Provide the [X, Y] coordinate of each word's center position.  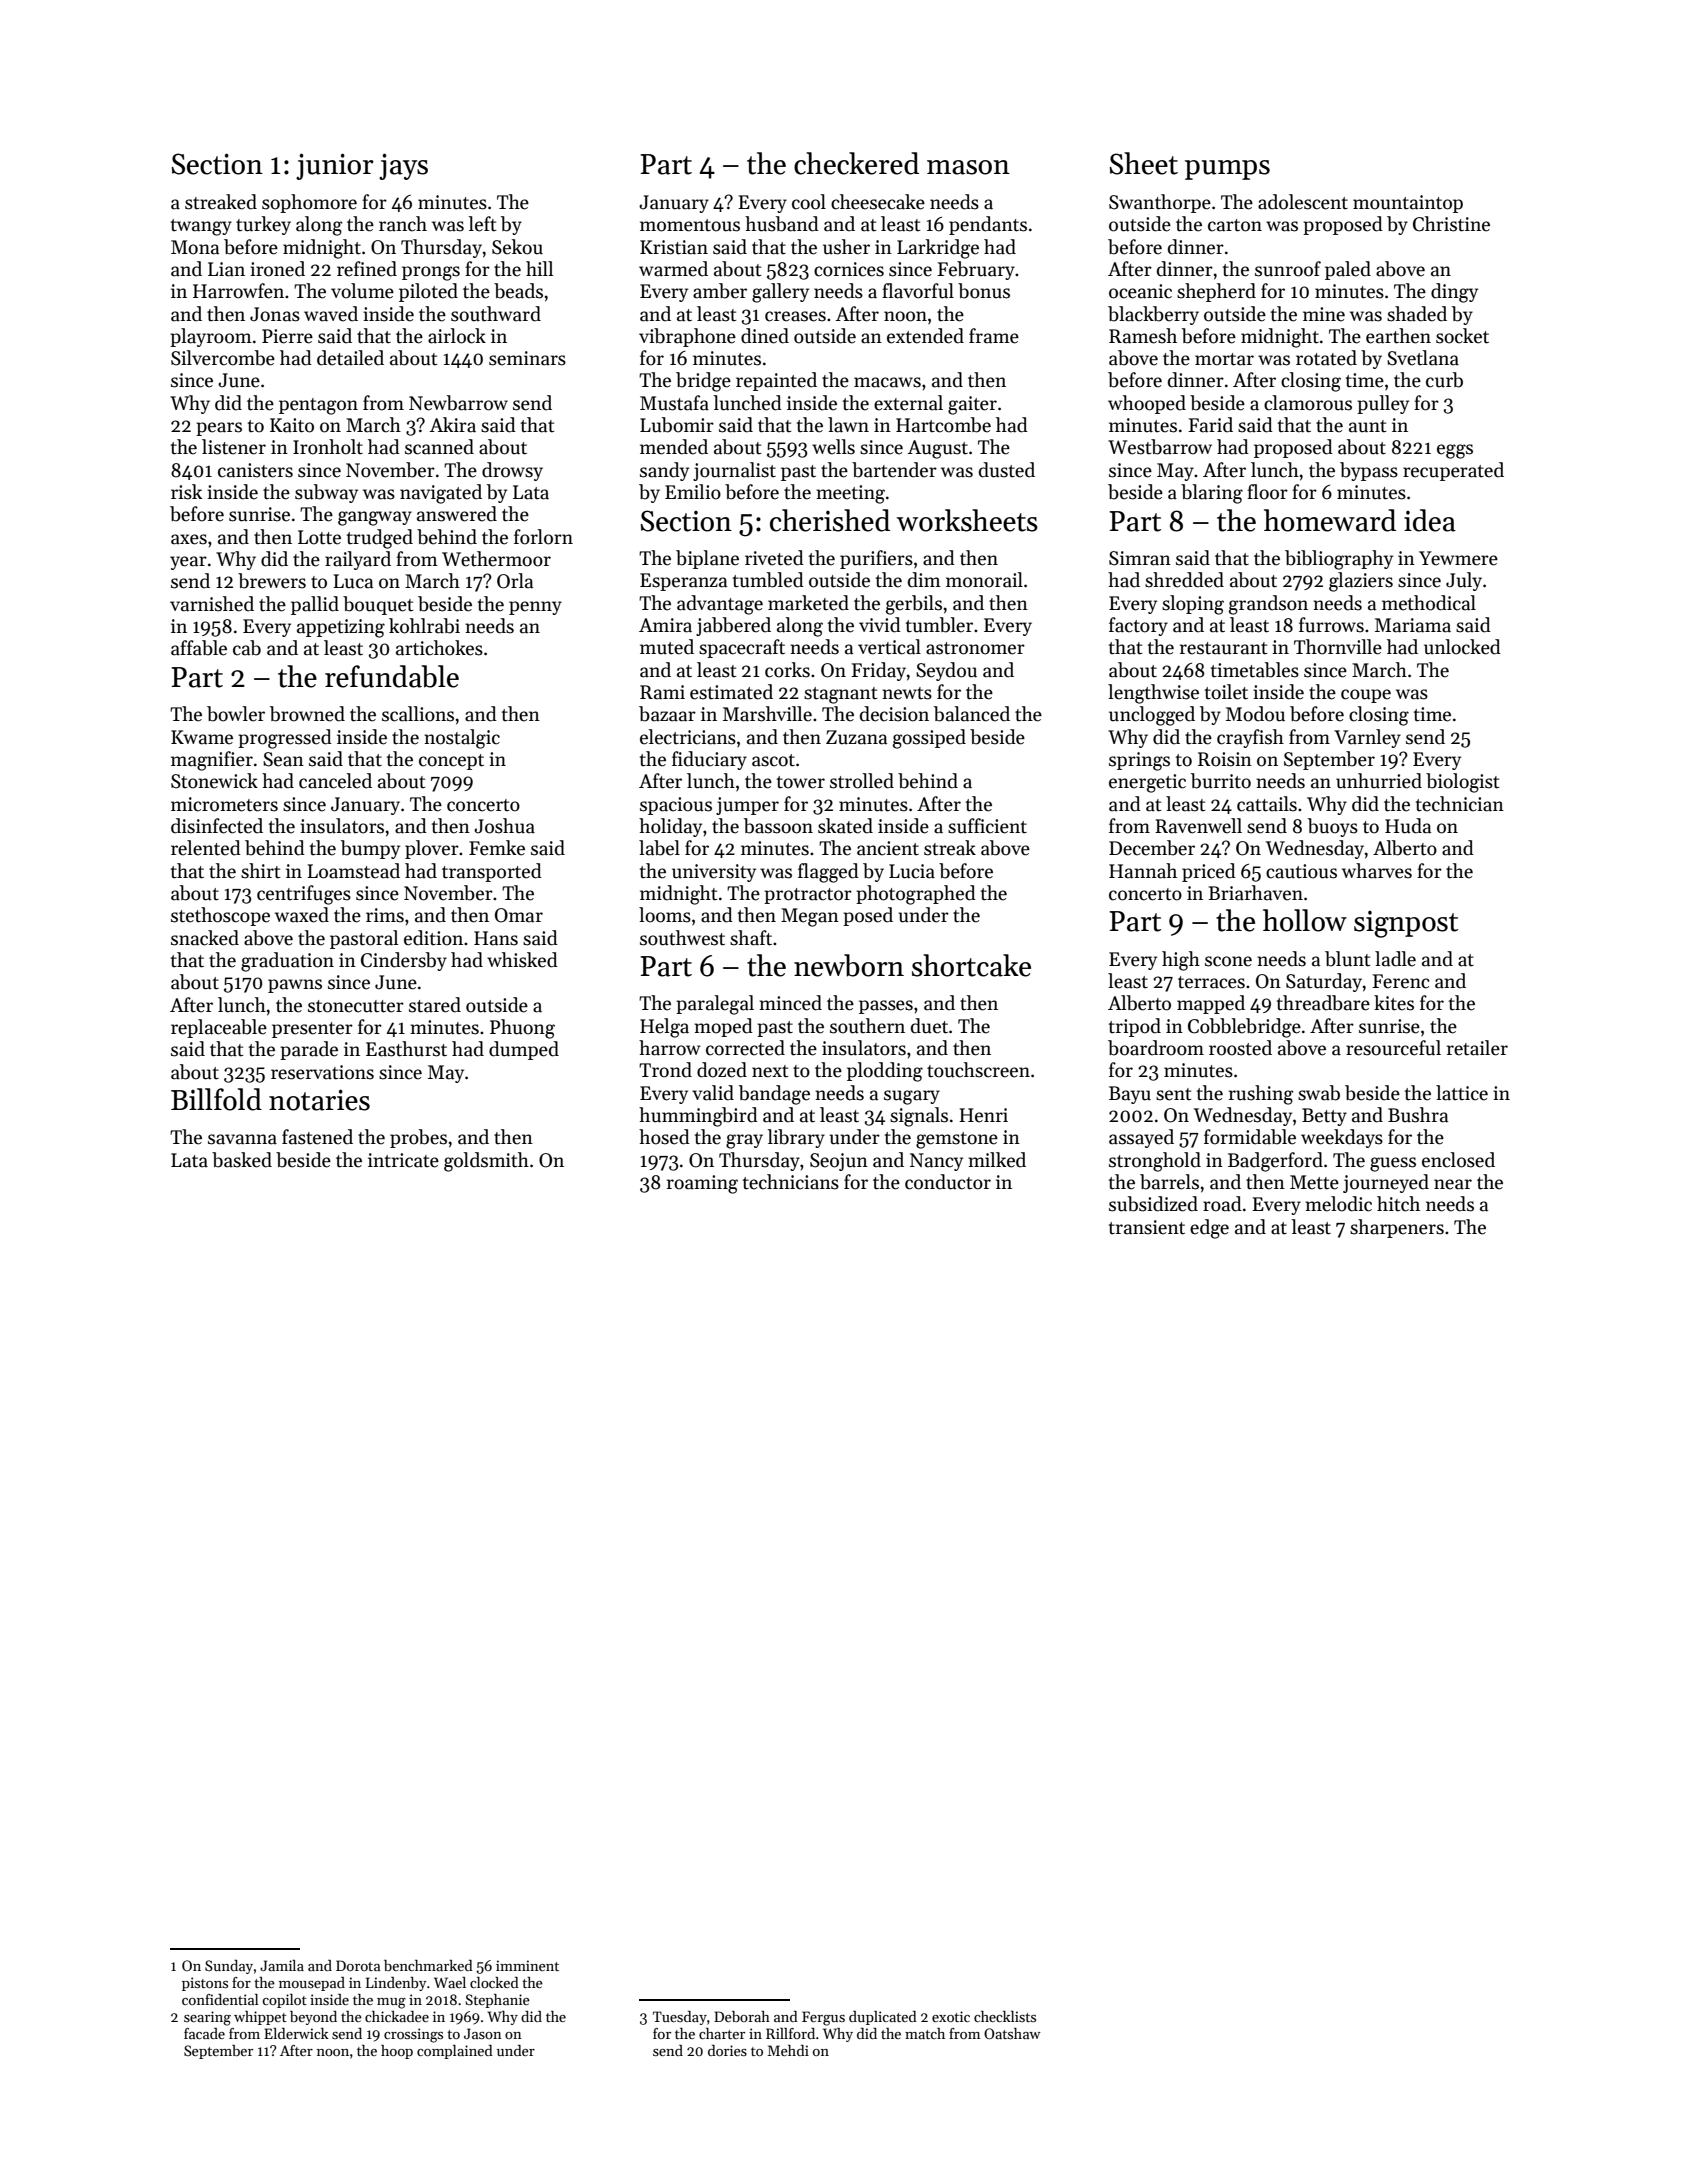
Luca [353, 581]
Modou [1255, 714]
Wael [450, 1982]
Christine [1451, 224]
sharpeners [1397, 1228]
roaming [702, 1184]
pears [219, 429]
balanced [972, 714]
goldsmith [486, 1162]
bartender [894, 470]
